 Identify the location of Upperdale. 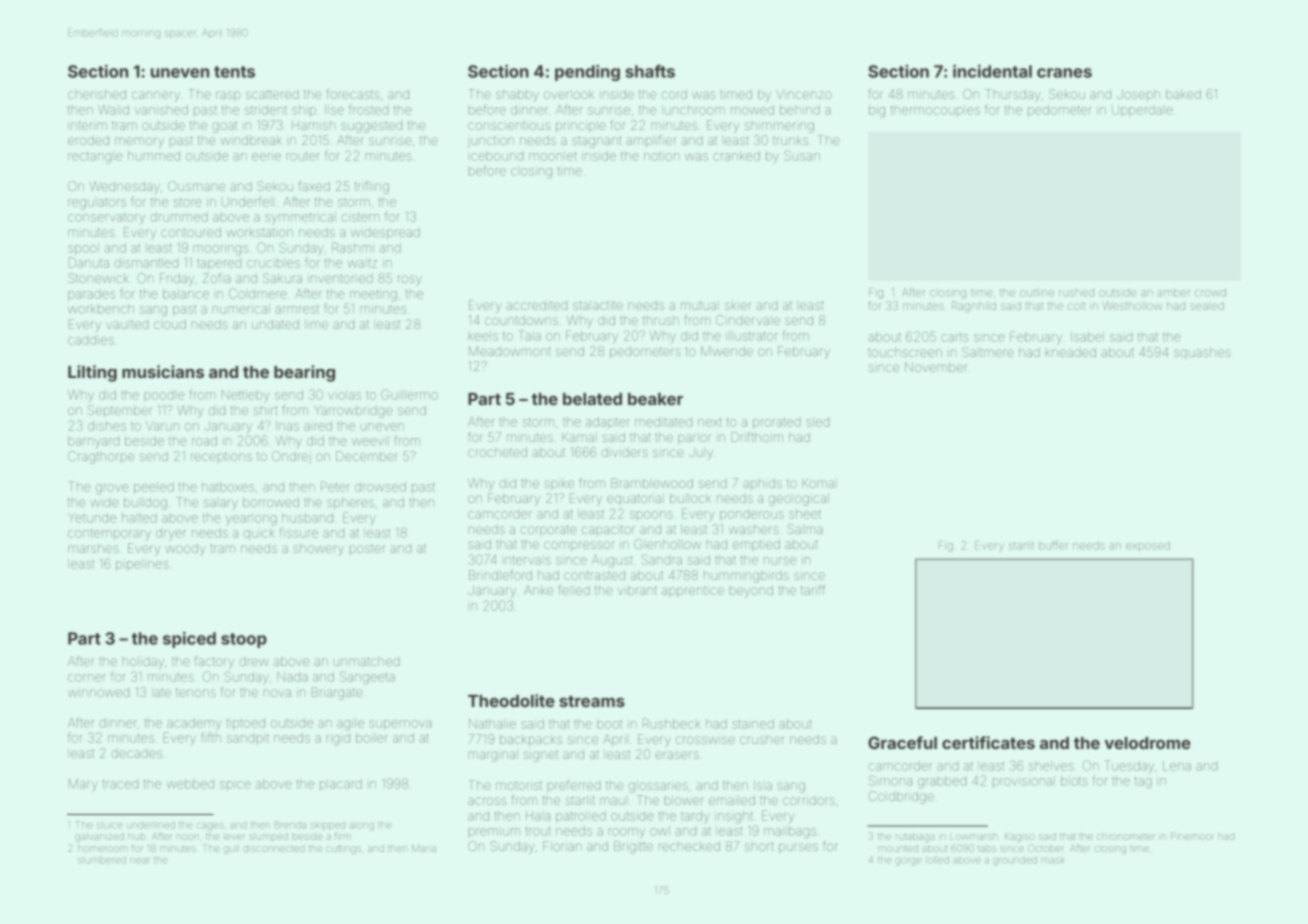
(1142, 111).
